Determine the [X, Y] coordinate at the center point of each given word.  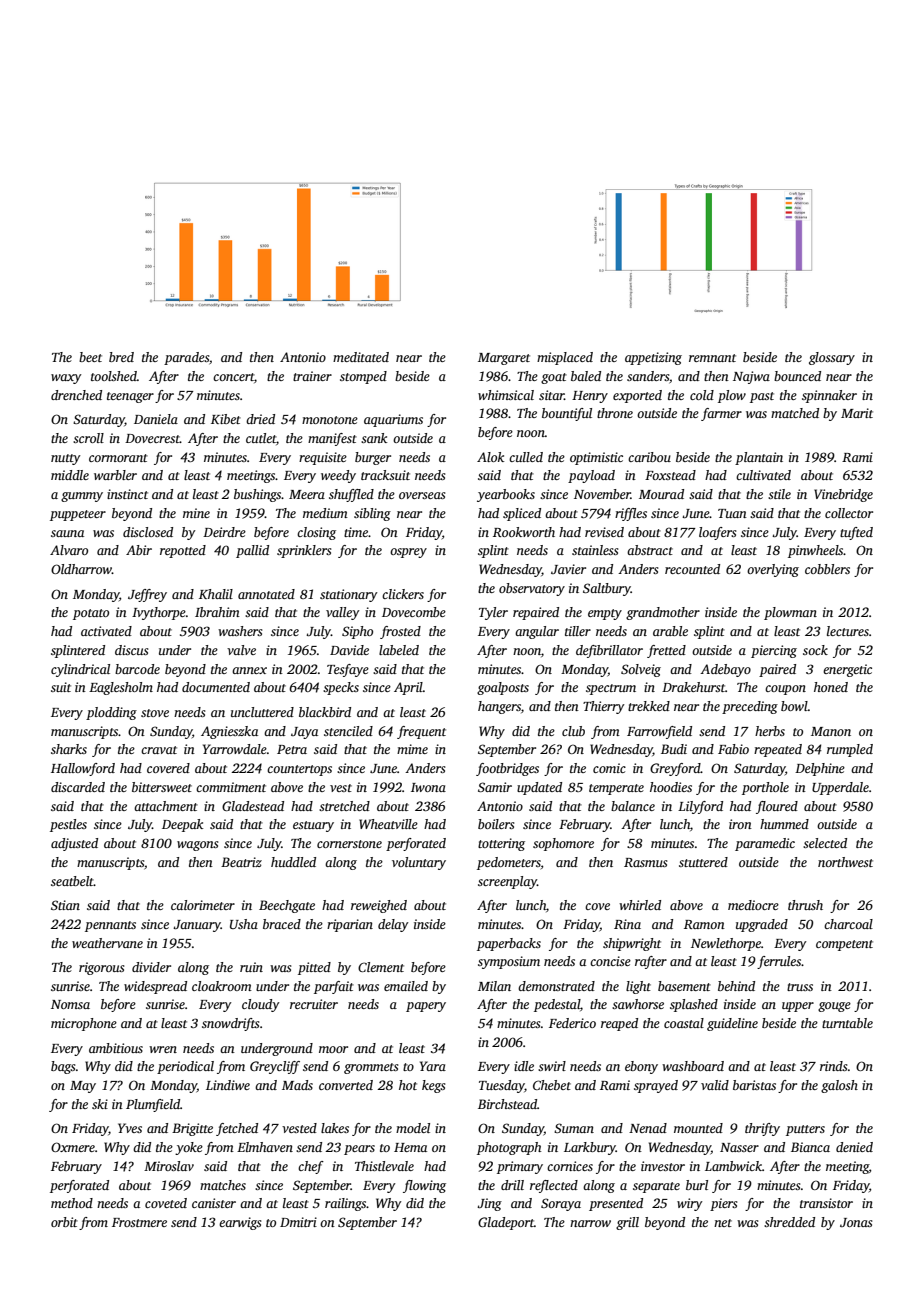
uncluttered [262, 712]
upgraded [762, 925]
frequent [421, 732]
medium [325, 513]
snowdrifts [230, 1024]
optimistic [596, 458]
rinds [833, 1066]
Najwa [751, 377]
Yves [130, 1128]
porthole [765, 788]
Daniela [156, 419]
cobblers [827, 569]
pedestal [557, 1005]
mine [196, 513]
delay [393, 925]
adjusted [74, 844]
